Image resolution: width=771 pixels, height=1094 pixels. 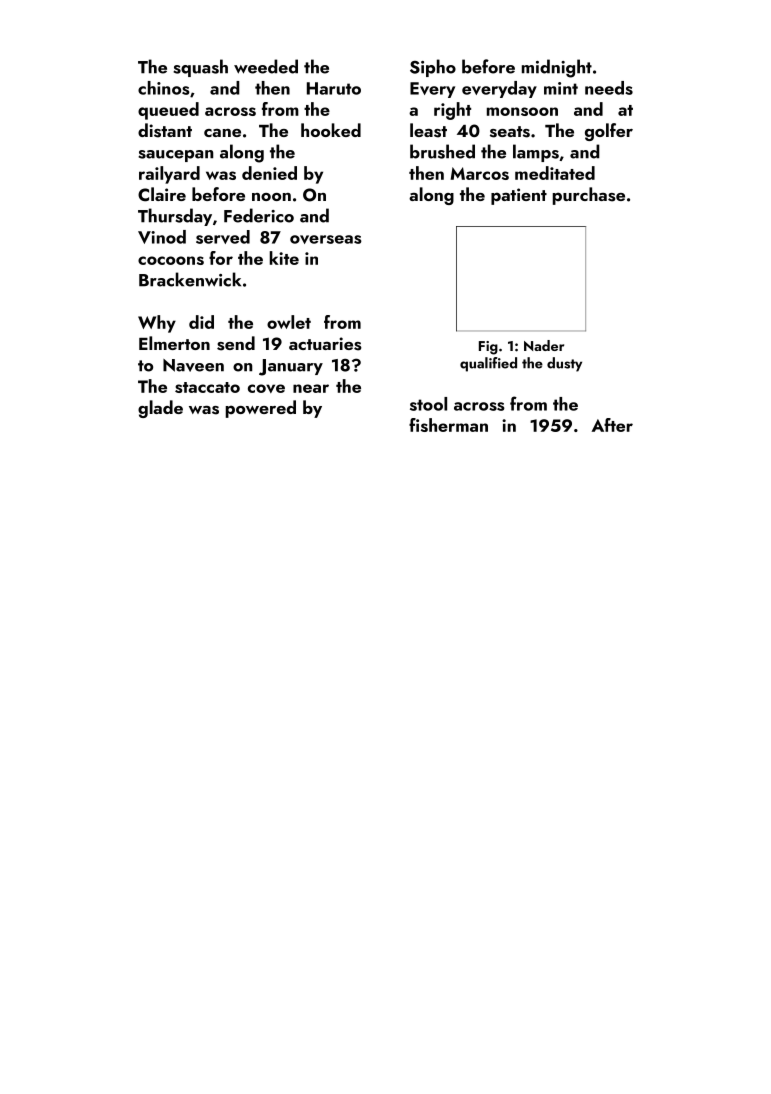 What do you see at coordinates (284, 258) in the document?
I see `kite` at bounding box center [284, 258].
